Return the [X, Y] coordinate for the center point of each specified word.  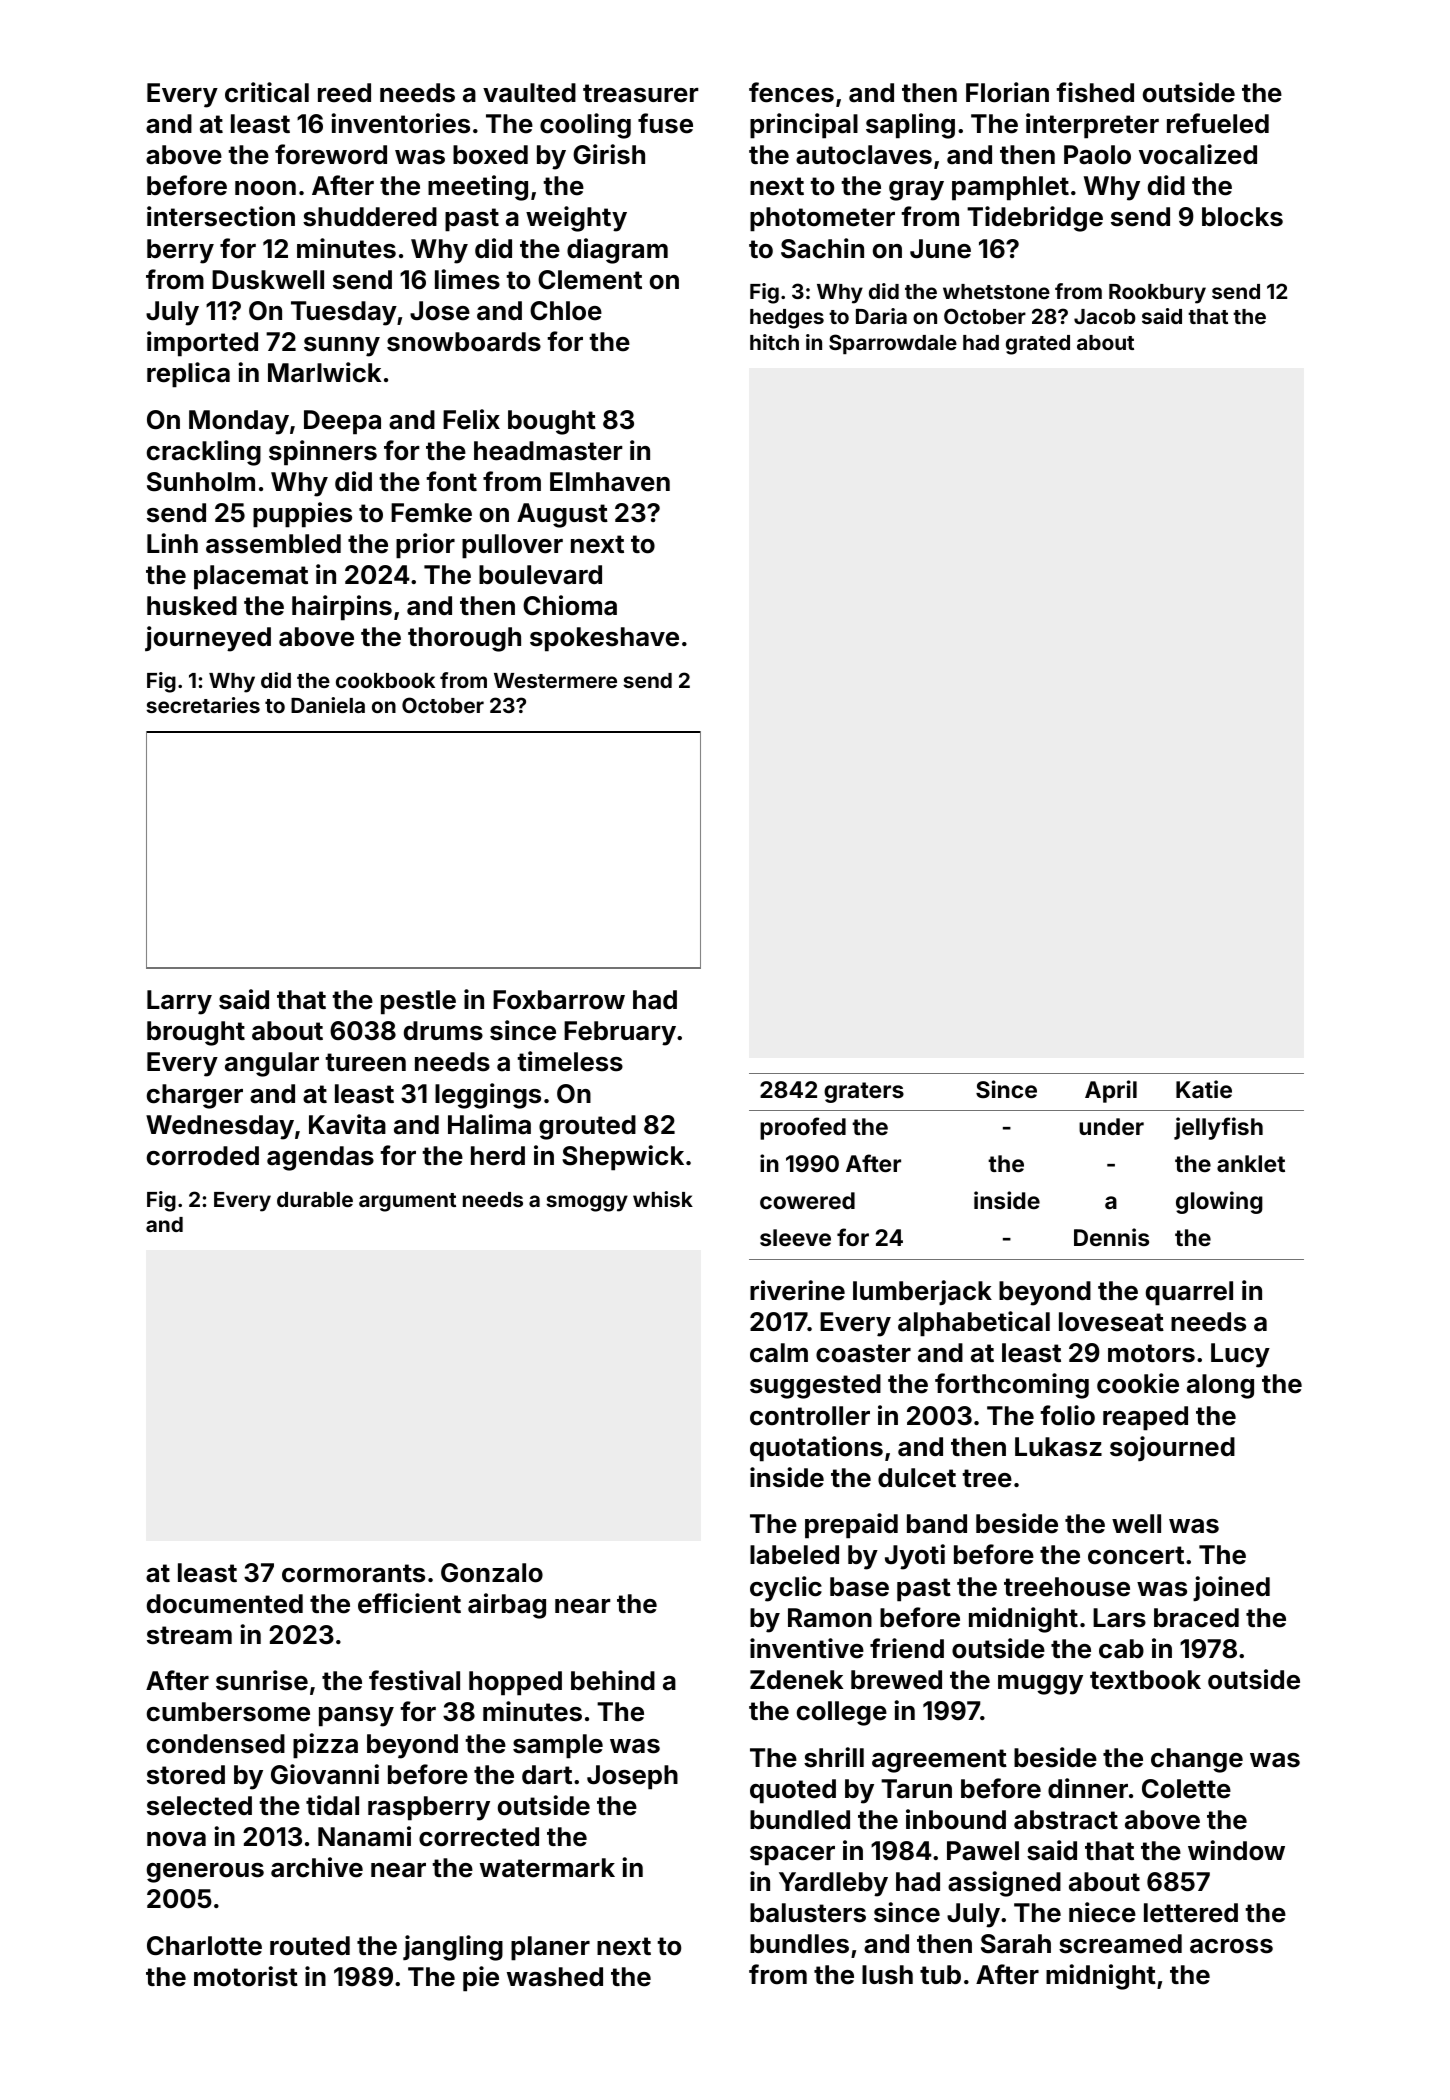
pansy [356, 1717]
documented [225, 1604]
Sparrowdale [893, 344]
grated [1038, 345]
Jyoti [915, 1557]
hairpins [342, 608]
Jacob [1105, 316]
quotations [816, 1449]
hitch [774, 342]
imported [202, 344]
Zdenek [796, 1680]
